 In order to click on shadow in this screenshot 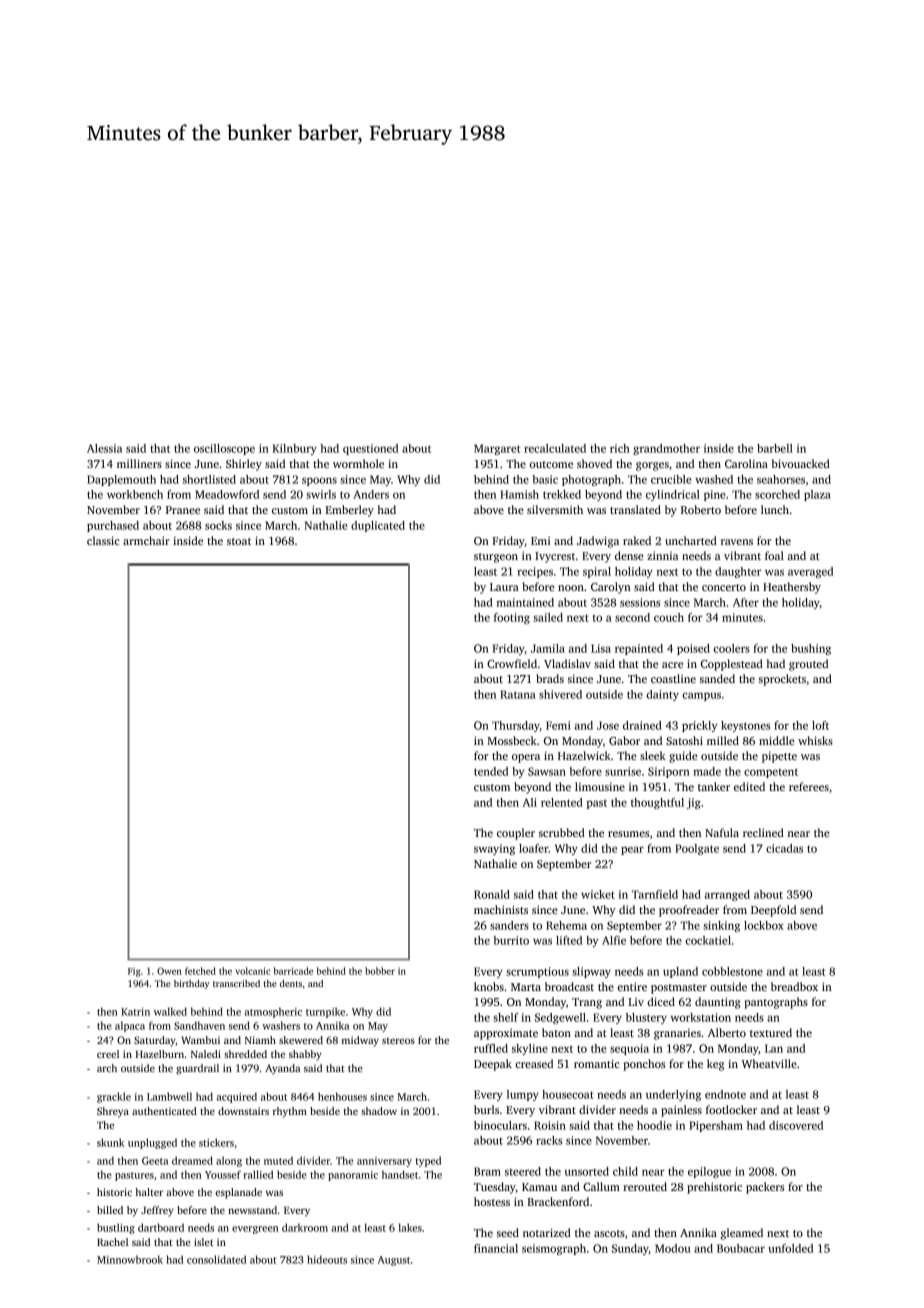, I will do `click(379, 1111)`.
